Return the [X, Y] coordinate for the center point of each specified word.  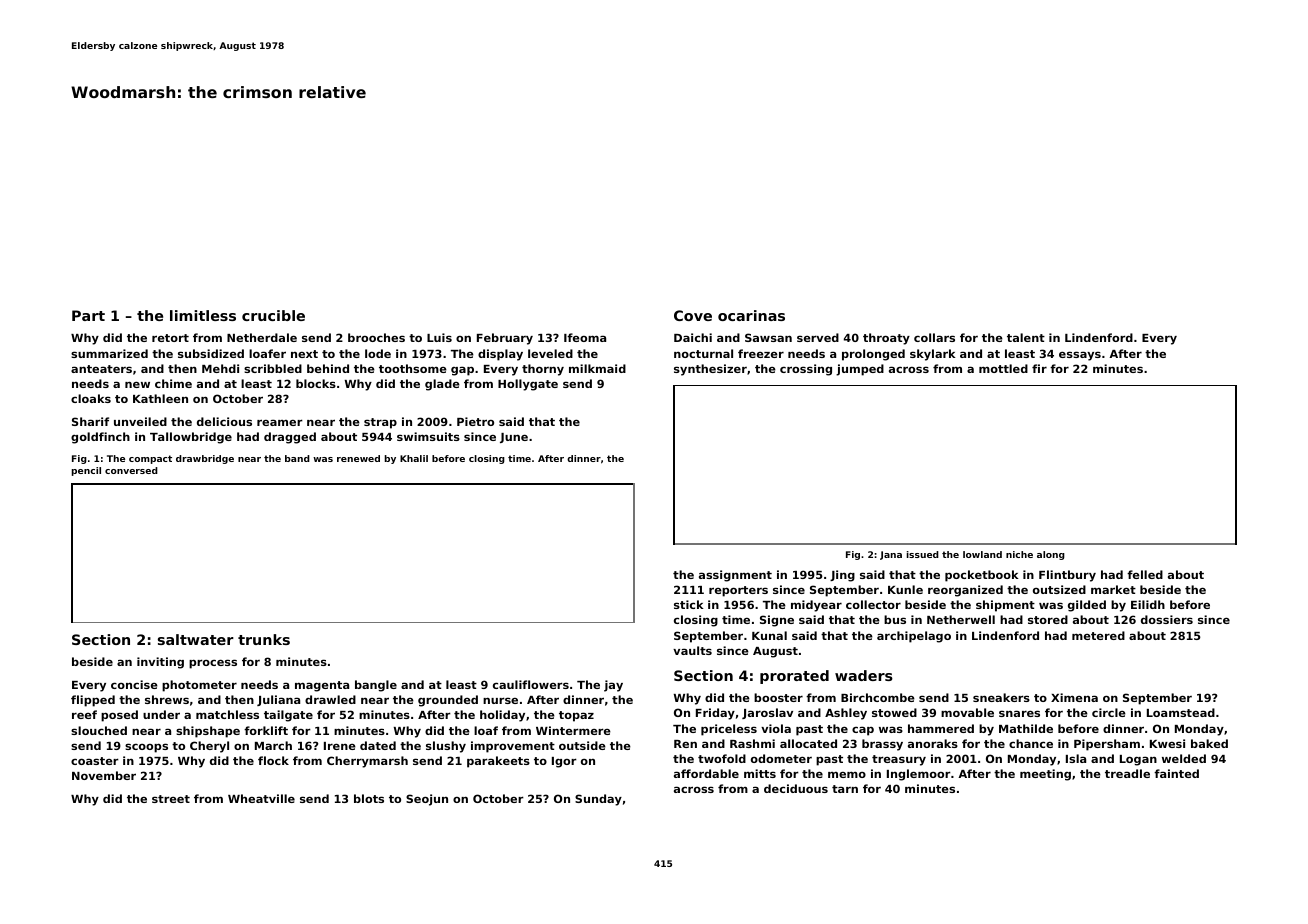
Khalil [414, 458]
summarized [109, 353]
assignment [735, 576]
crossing [806, 370]
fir [1039, 368]
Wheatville [261, 798]
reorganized [965, 591]
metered [1098, 635]
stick [689, 604]
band [297, 458]
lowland [982, 554]
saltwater [196, 639]
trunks [264, 639]
